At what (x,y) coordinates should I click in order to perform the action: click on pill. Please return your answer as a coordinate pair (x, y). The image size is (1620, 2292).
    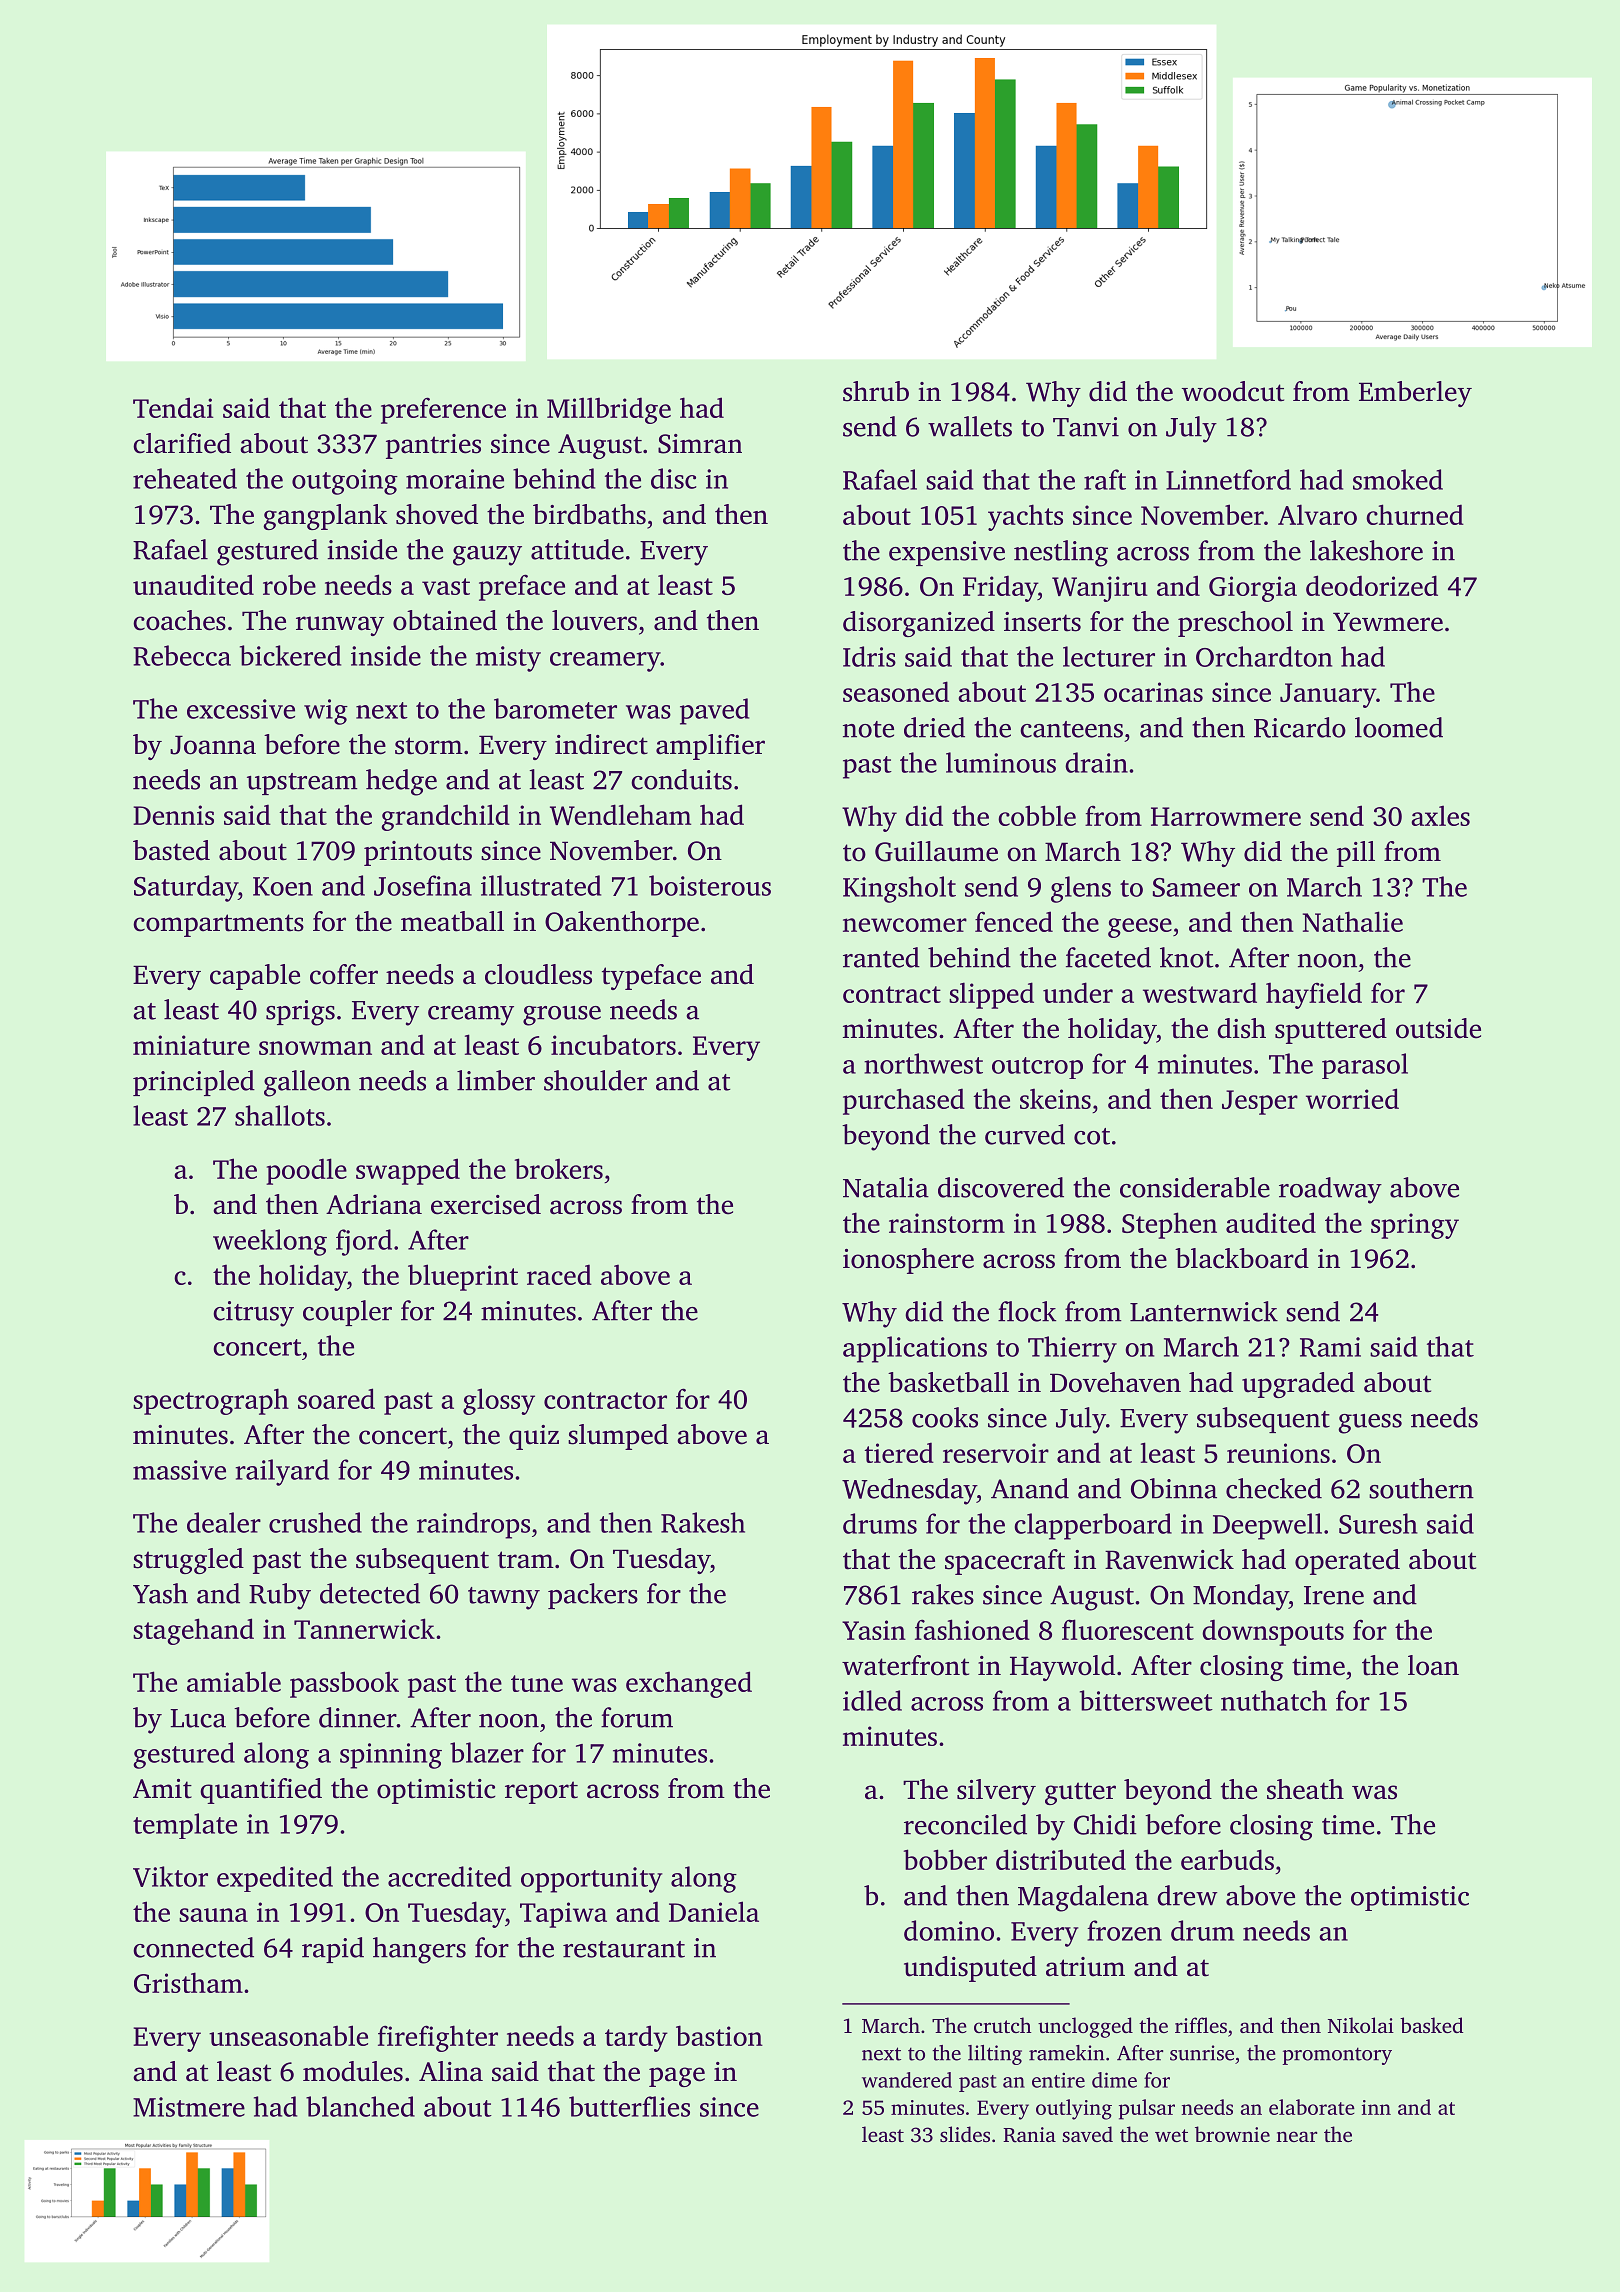
    Looking at the image, I should click on (1356, 854).
